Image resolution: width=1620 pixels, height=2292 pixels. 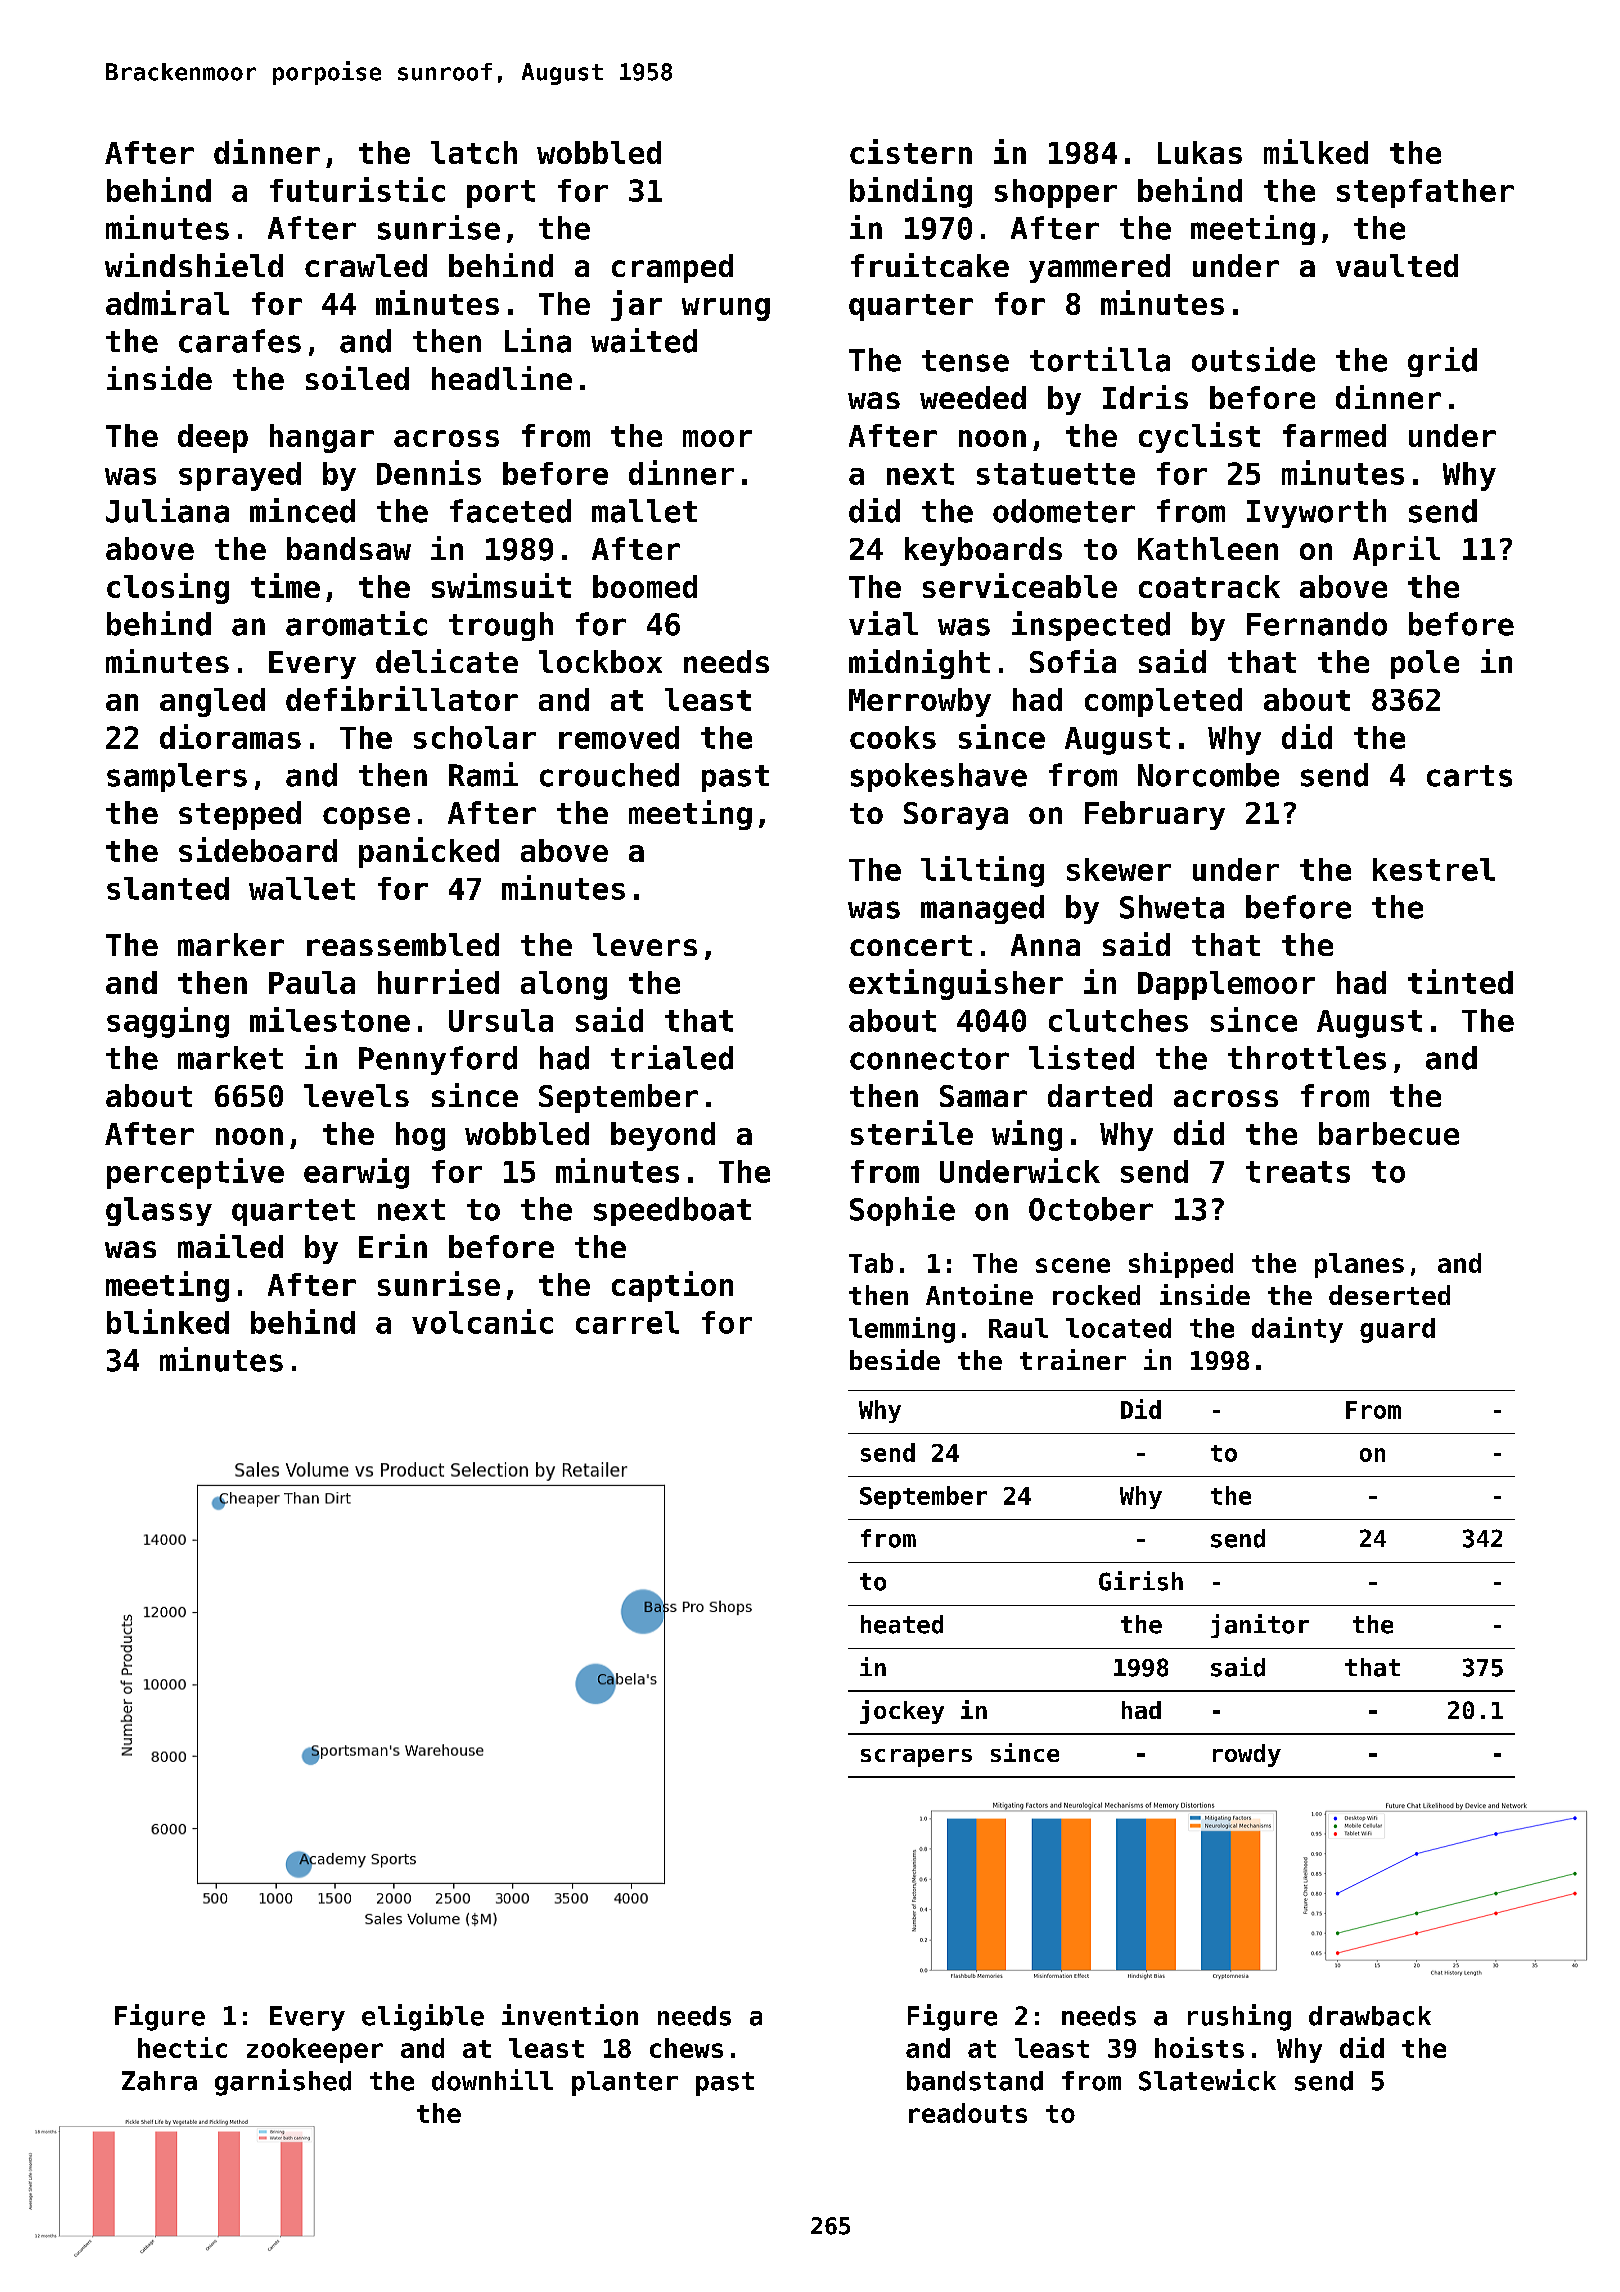 I want to click on statuette, so click(x=1056, y=474).
